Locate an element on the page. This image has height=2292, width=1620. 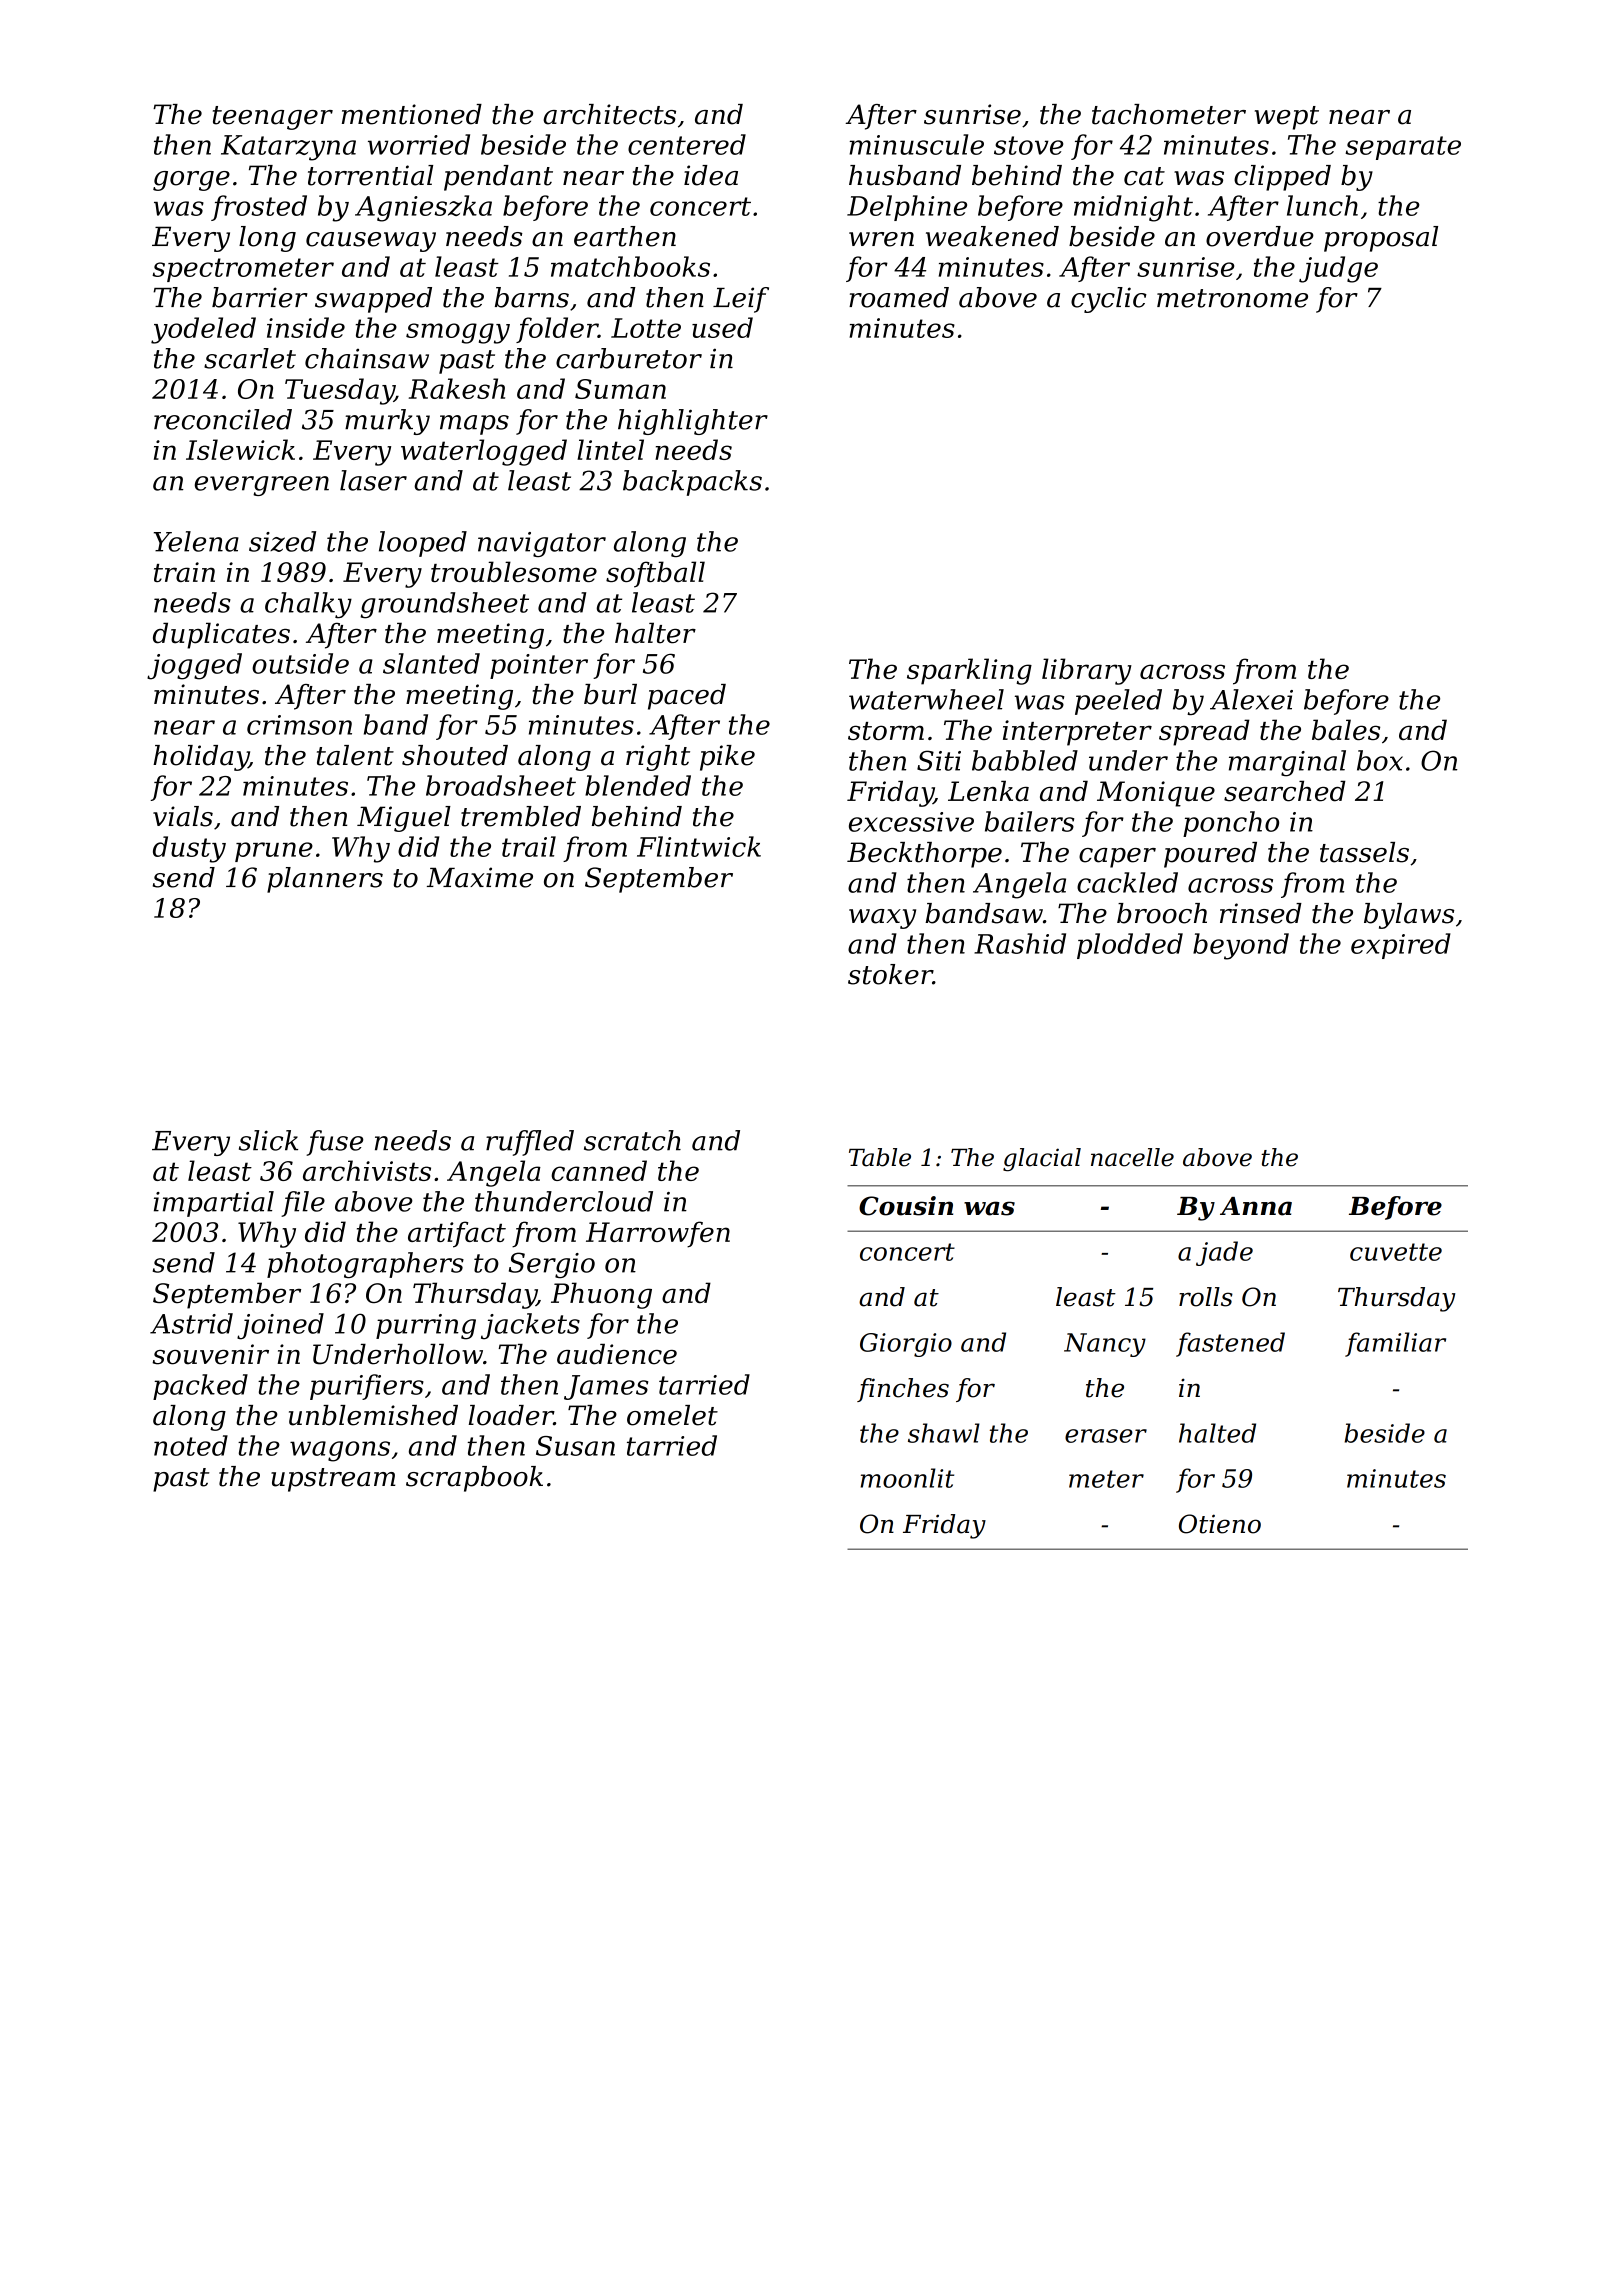
cyclic is located at coordinates (1109, 300).
